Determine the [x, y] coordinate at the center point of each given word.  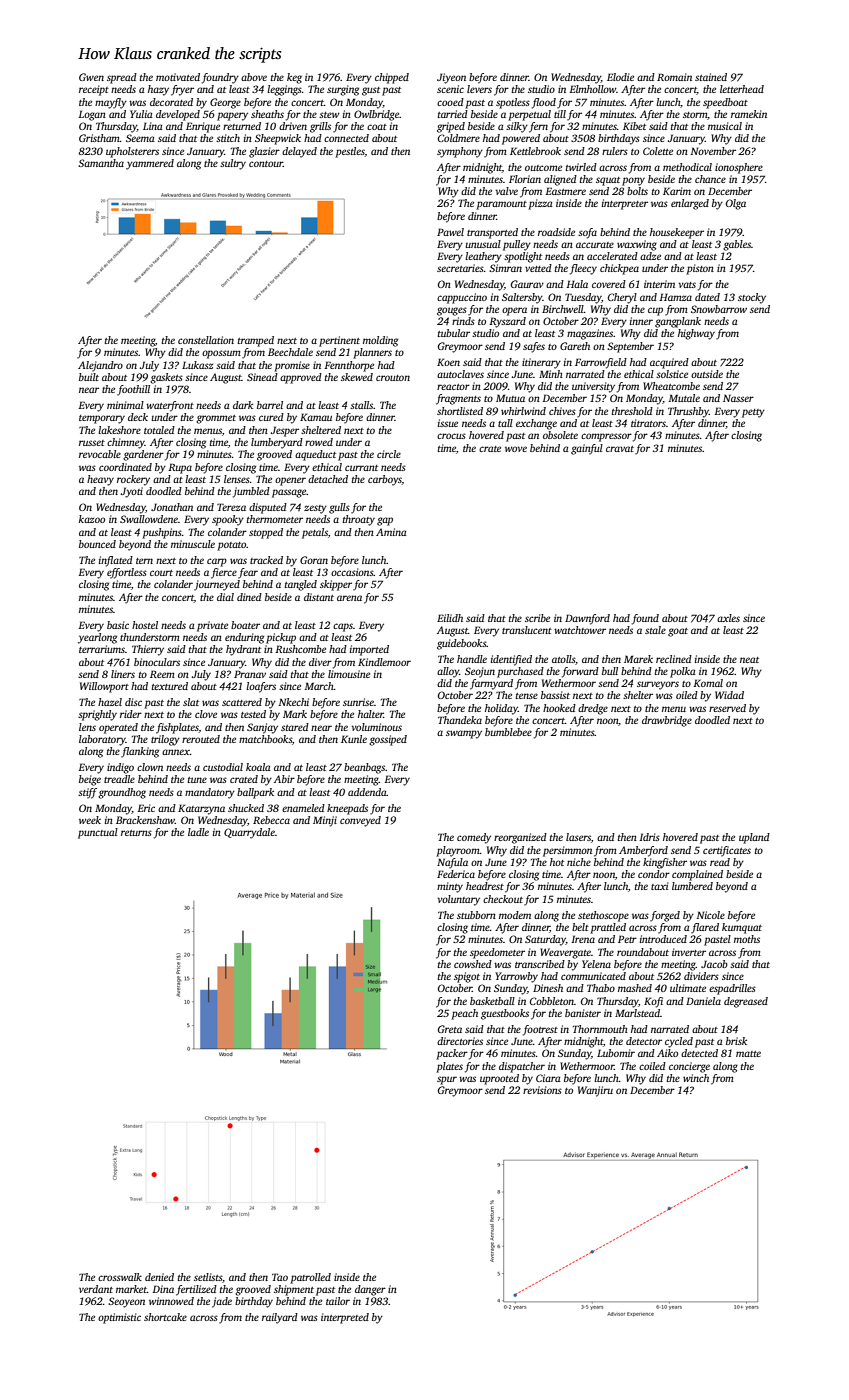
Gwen [91, 77]
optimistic [119, 1318]
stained [711, 77]
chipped [392, 78]
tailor [338, 1301]
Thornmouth [600, 1029]
